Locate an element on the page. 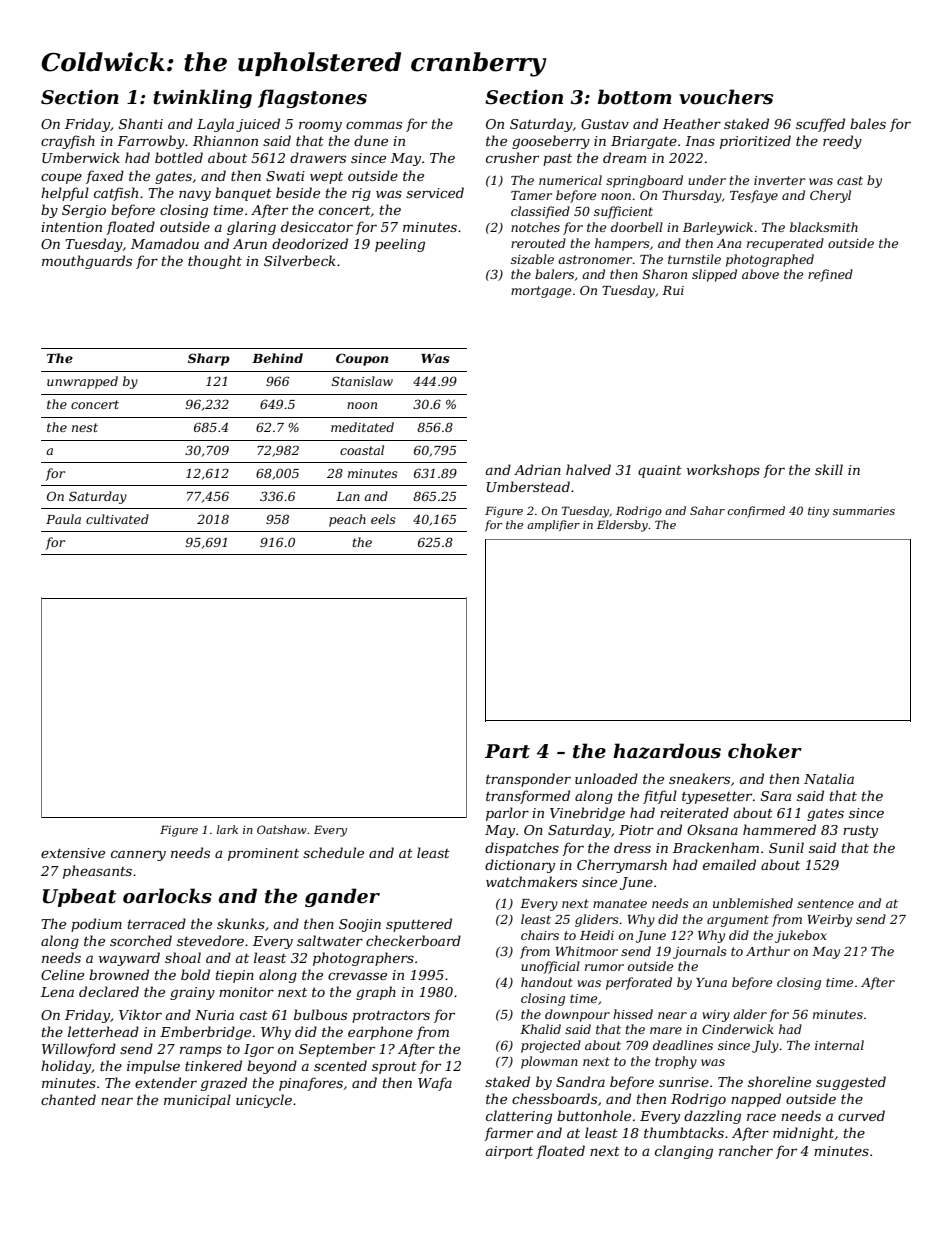 The height and width of the page is (1233, 952). alder is located at coordinates (750, 1014).
